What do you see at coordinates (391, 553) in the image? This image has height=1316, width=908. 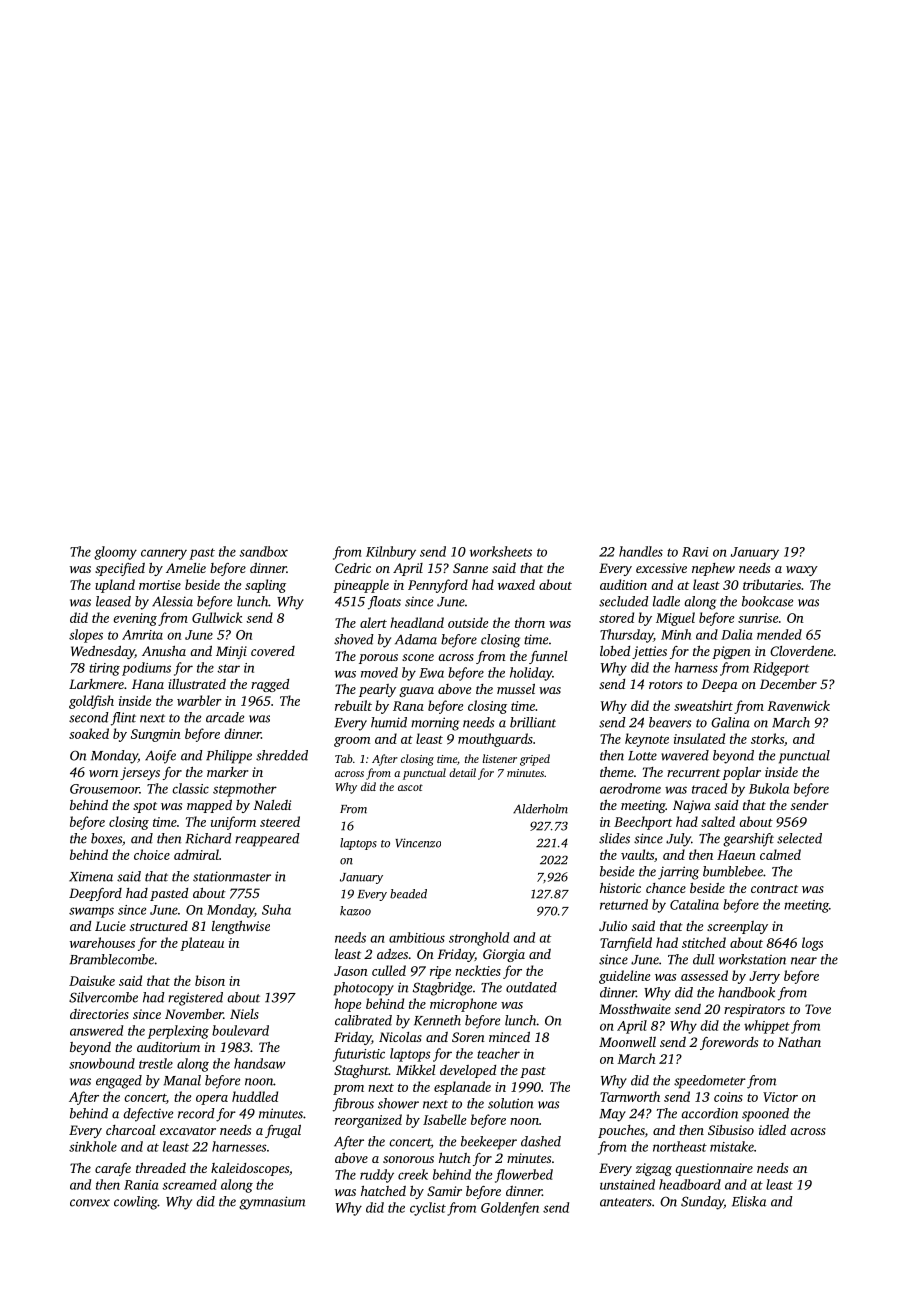 I see `Kilnbury` at bounding box center [391, 553].
